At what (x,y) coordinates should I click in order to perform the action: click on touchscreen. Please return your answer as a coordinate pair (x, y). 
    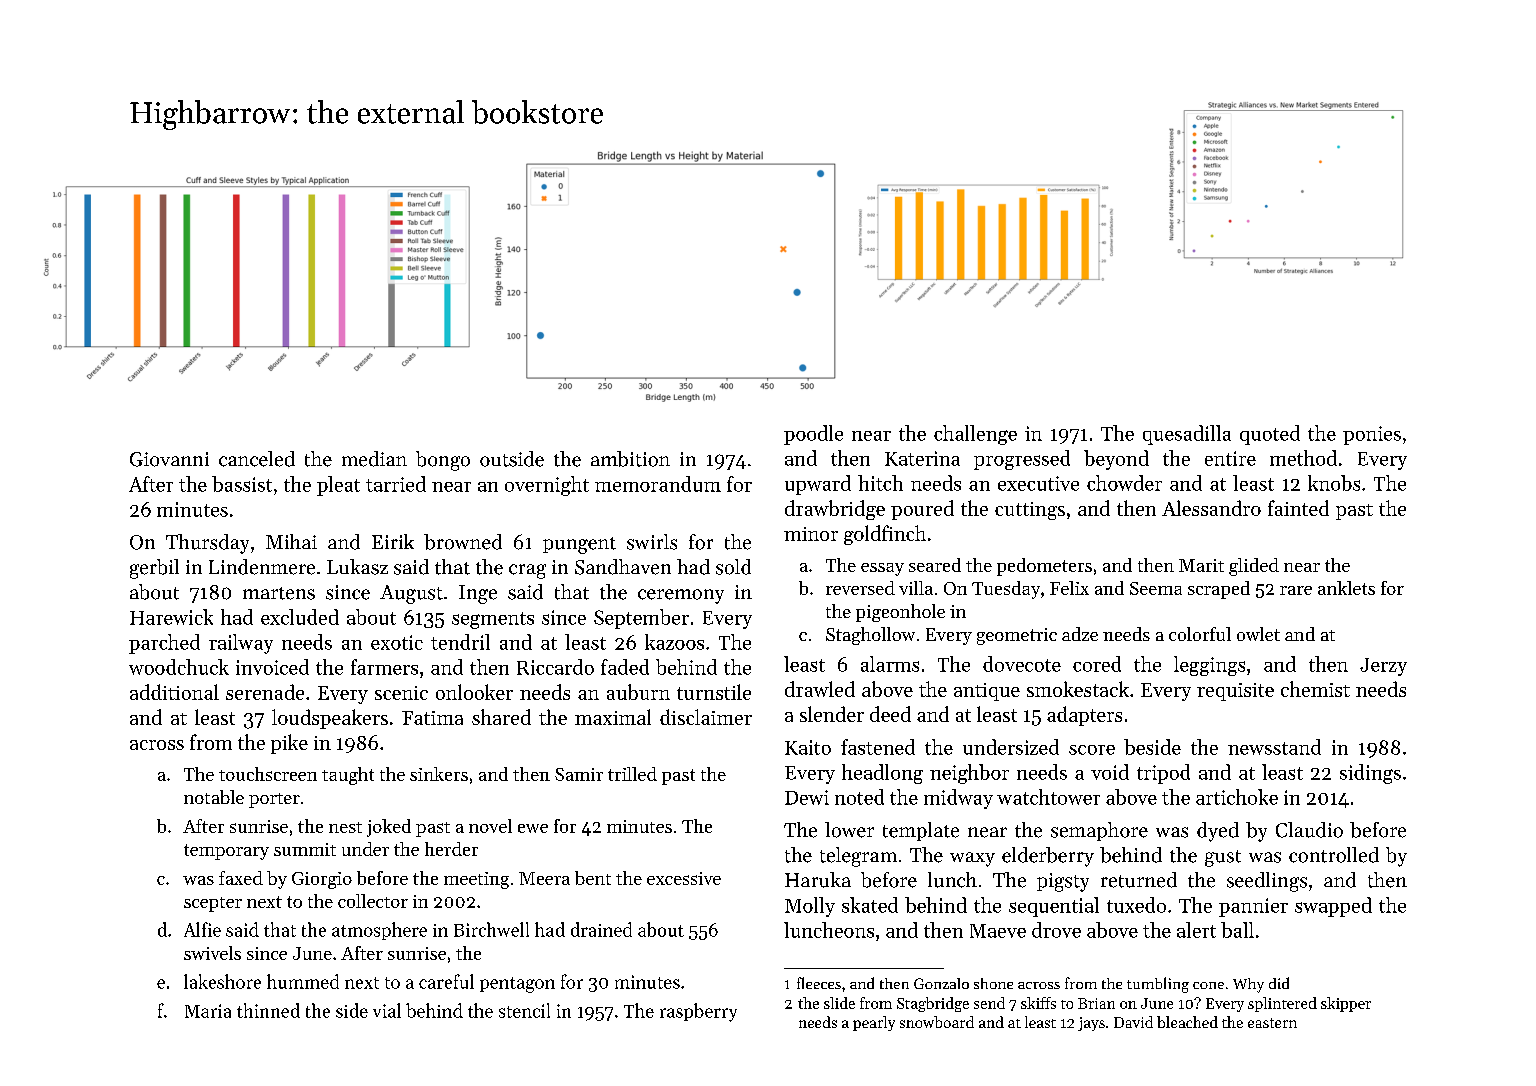
    Looking at the image, I should click on (268, 774).
